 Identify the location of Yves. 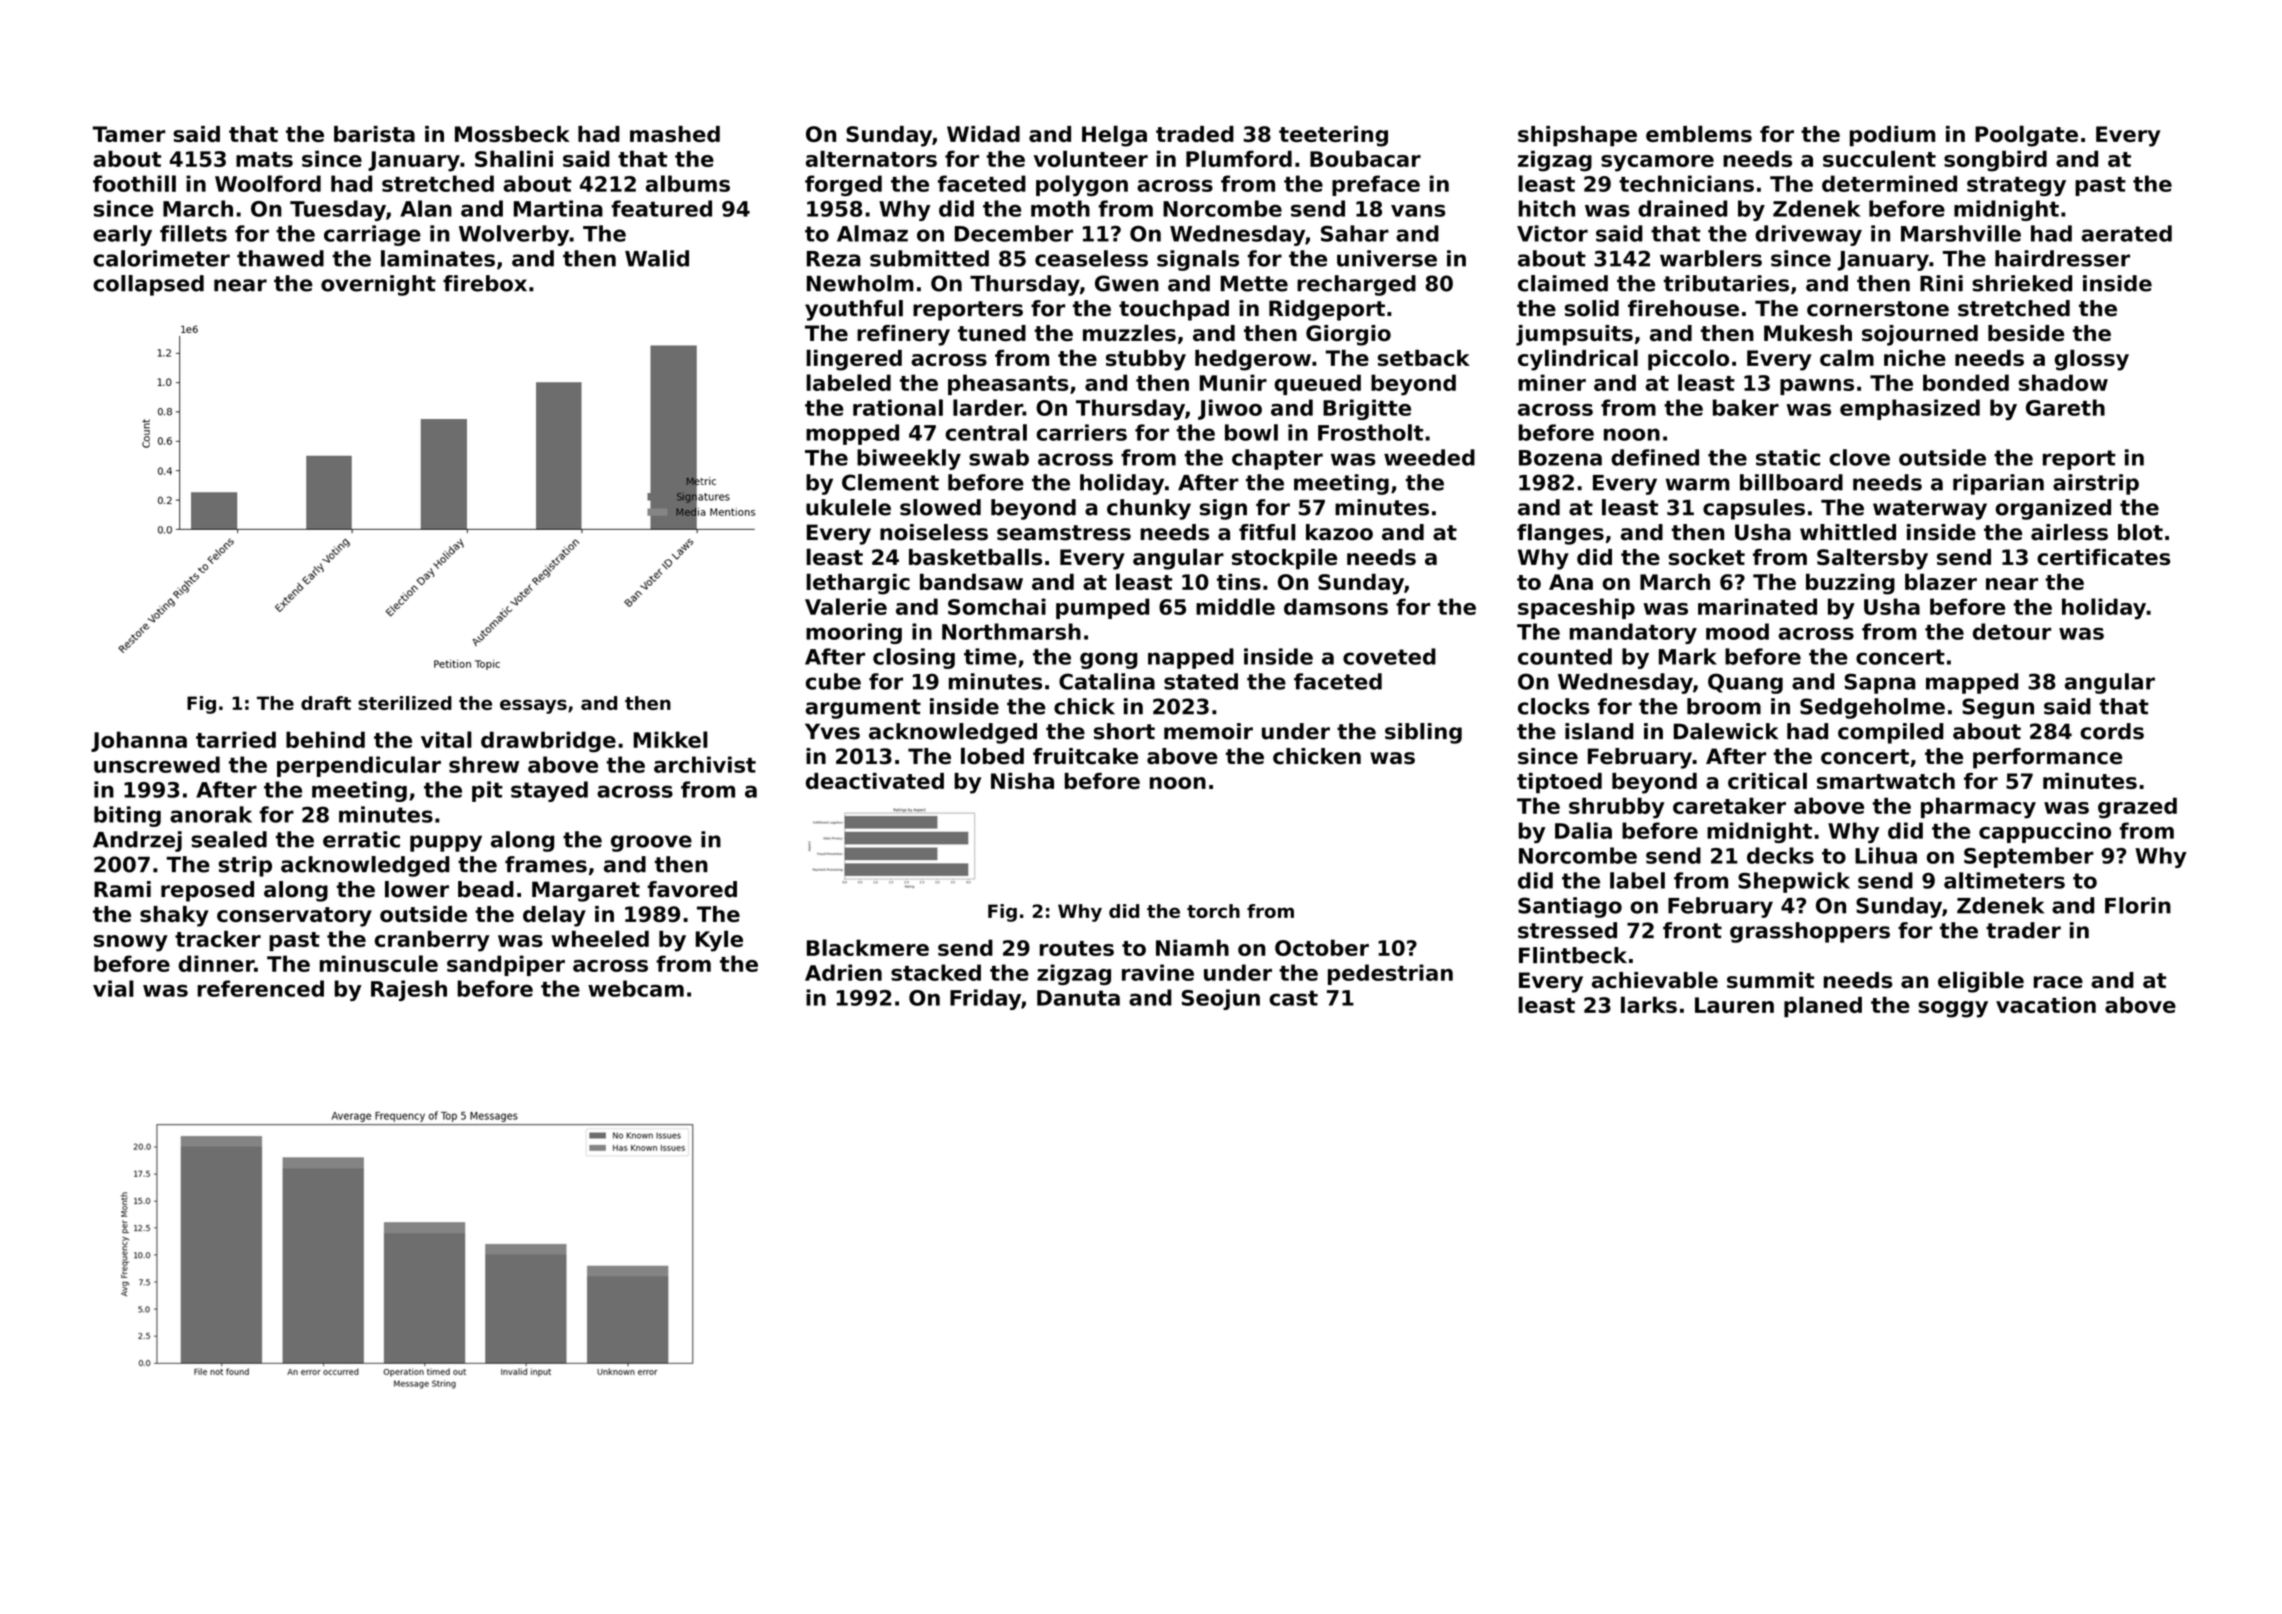
(832, 731).
